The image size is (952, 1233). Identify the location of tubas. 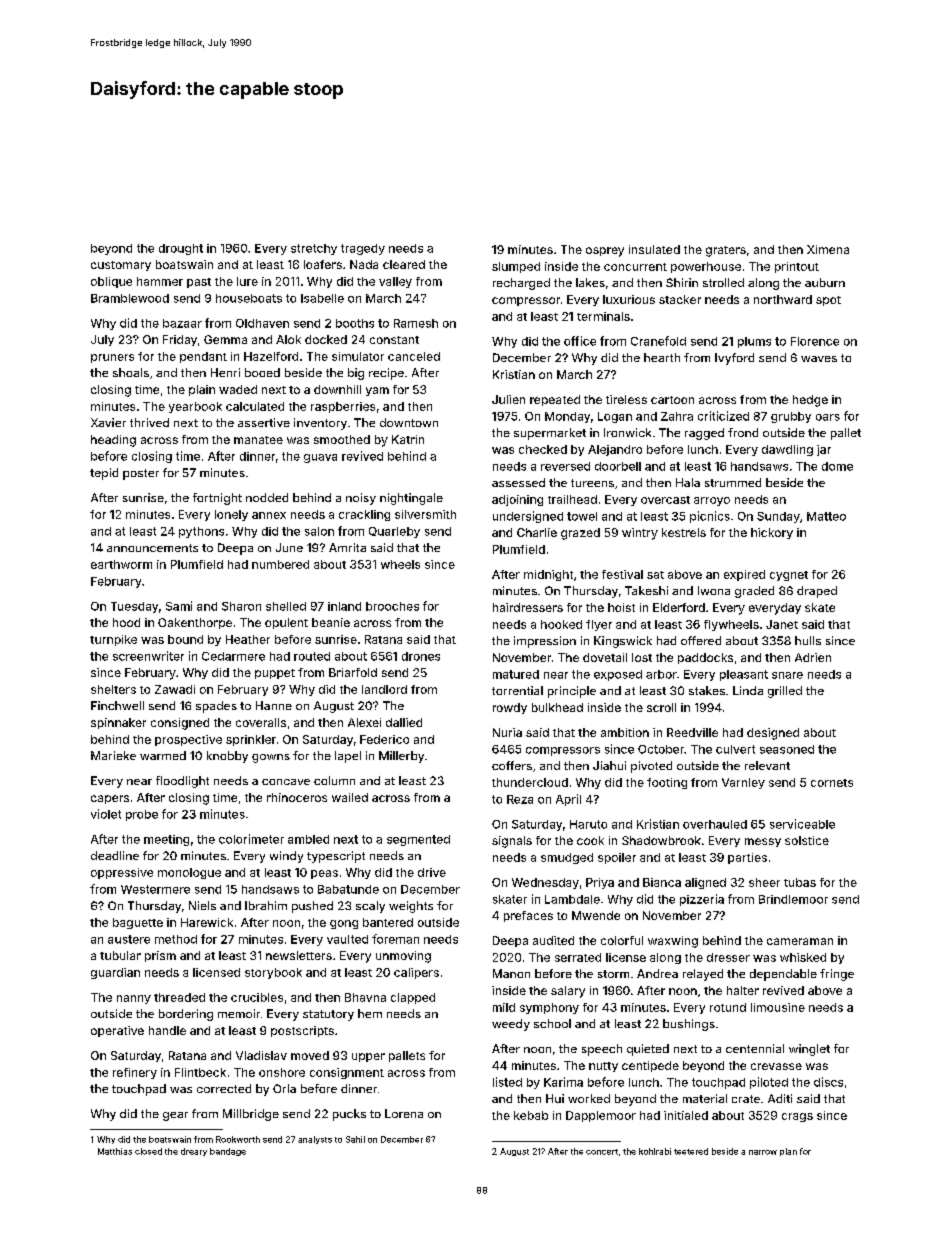
(800, 882).
